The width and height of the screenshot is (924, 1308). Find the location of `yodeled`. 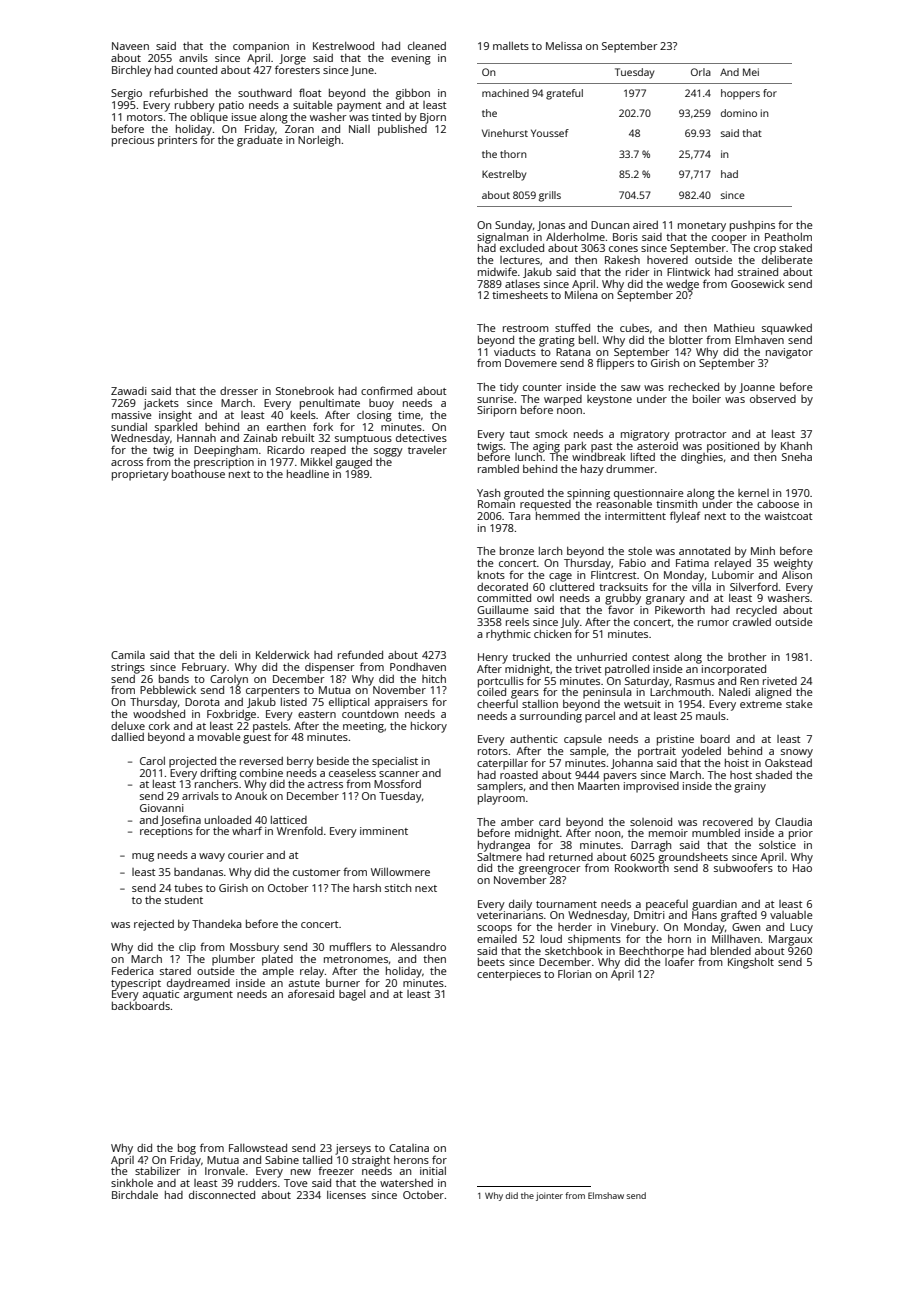

yodeled is located at coordinates (701, 752).
